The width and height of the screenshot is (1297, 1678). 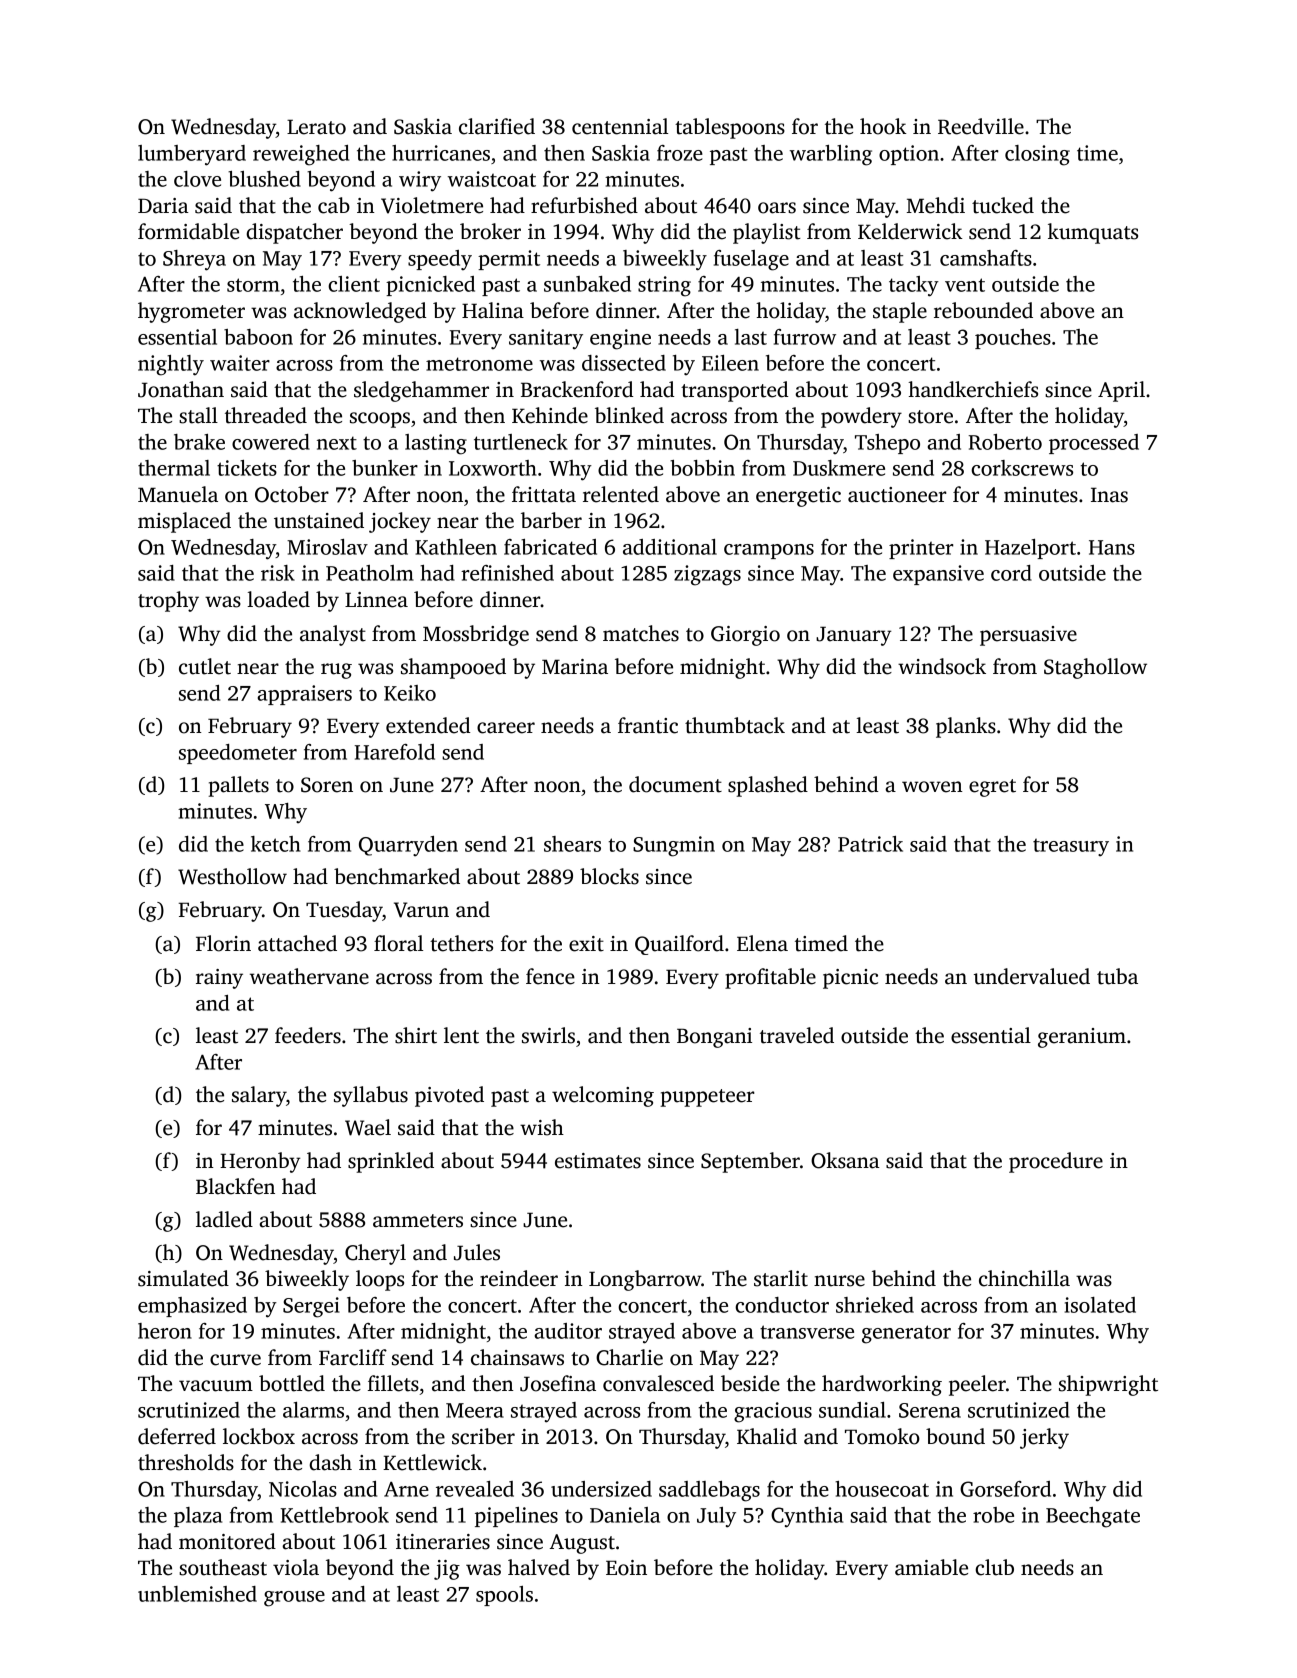 What do you see at coordinates (931, 1567) in the screenshot?
I see `amiable` at bounding box center [931, 1567].
